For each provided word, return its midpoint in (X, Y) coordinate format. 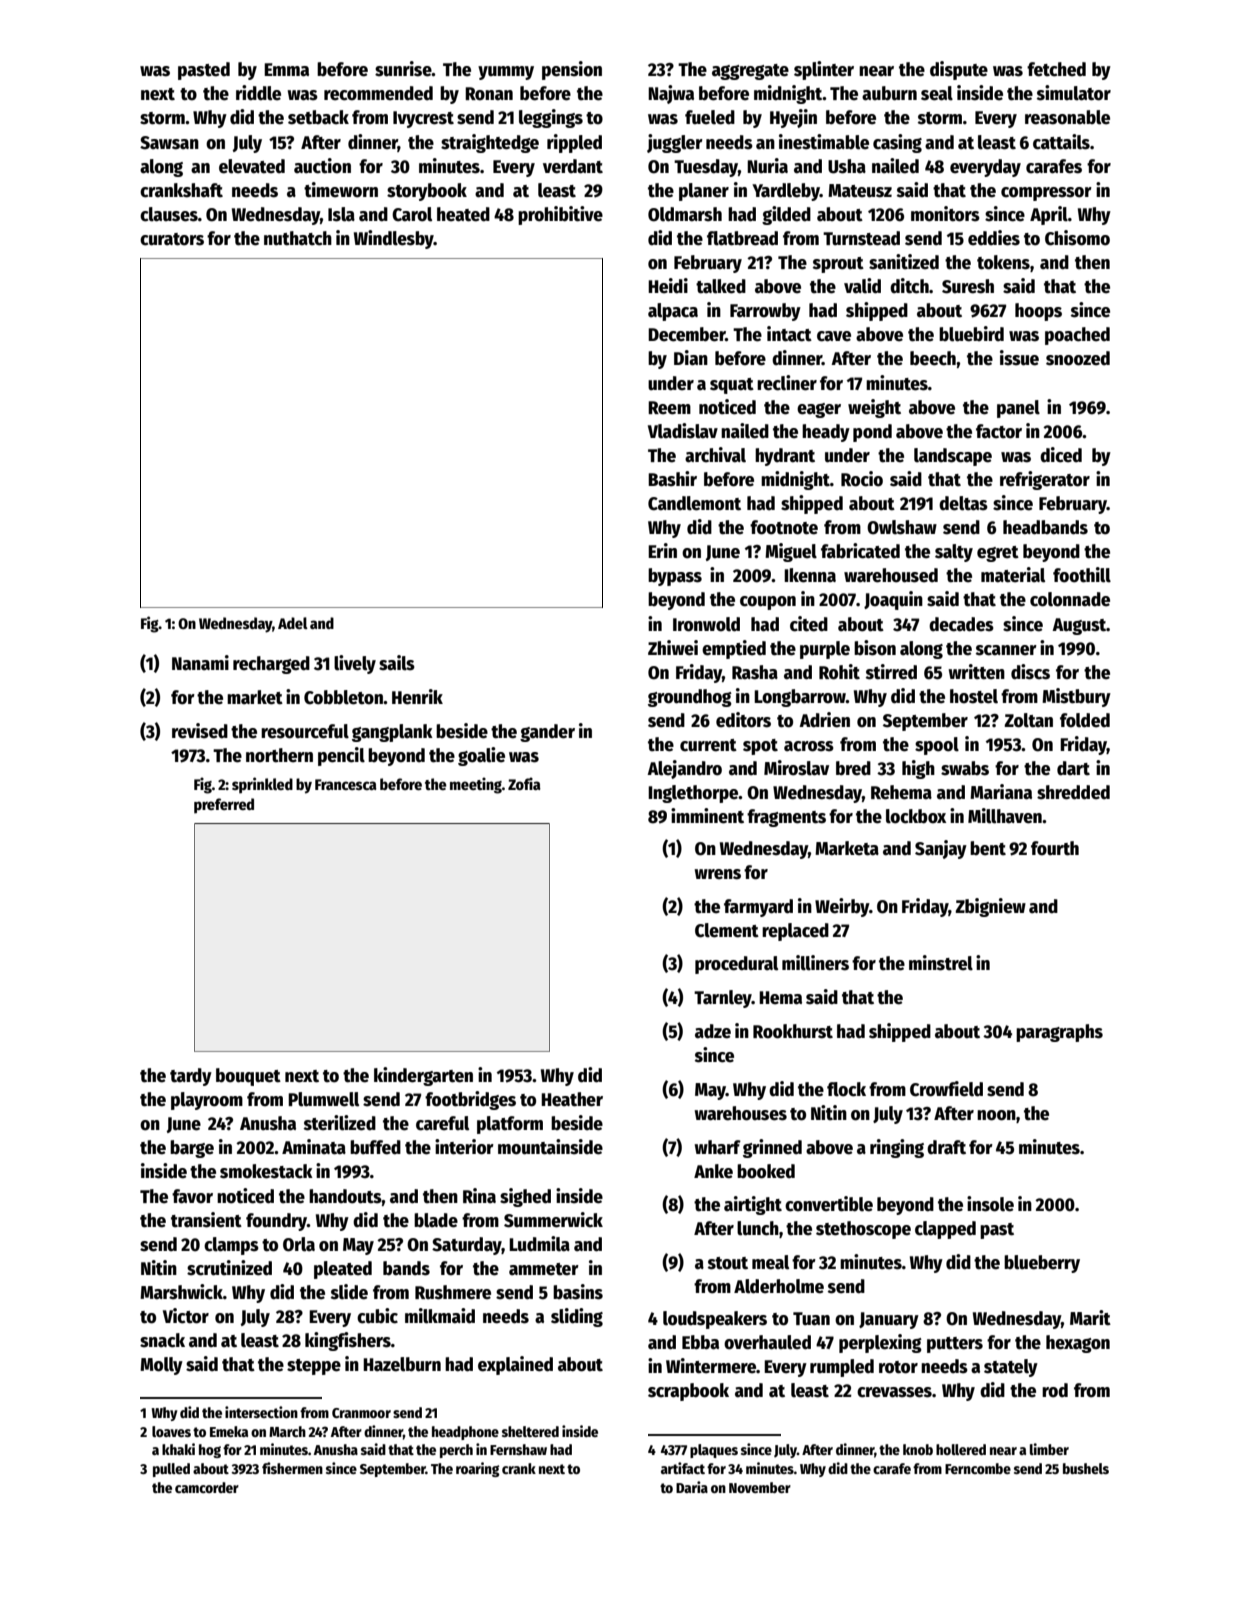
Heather (572, 1099)
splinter (824, 70)
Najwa (671, 94)
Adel (293, 623)
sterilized (340, 1123)
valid (862, 286)
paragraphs (1059, 1033)
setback (318, 117)
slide (349, 1292)
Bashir (672, 479)
